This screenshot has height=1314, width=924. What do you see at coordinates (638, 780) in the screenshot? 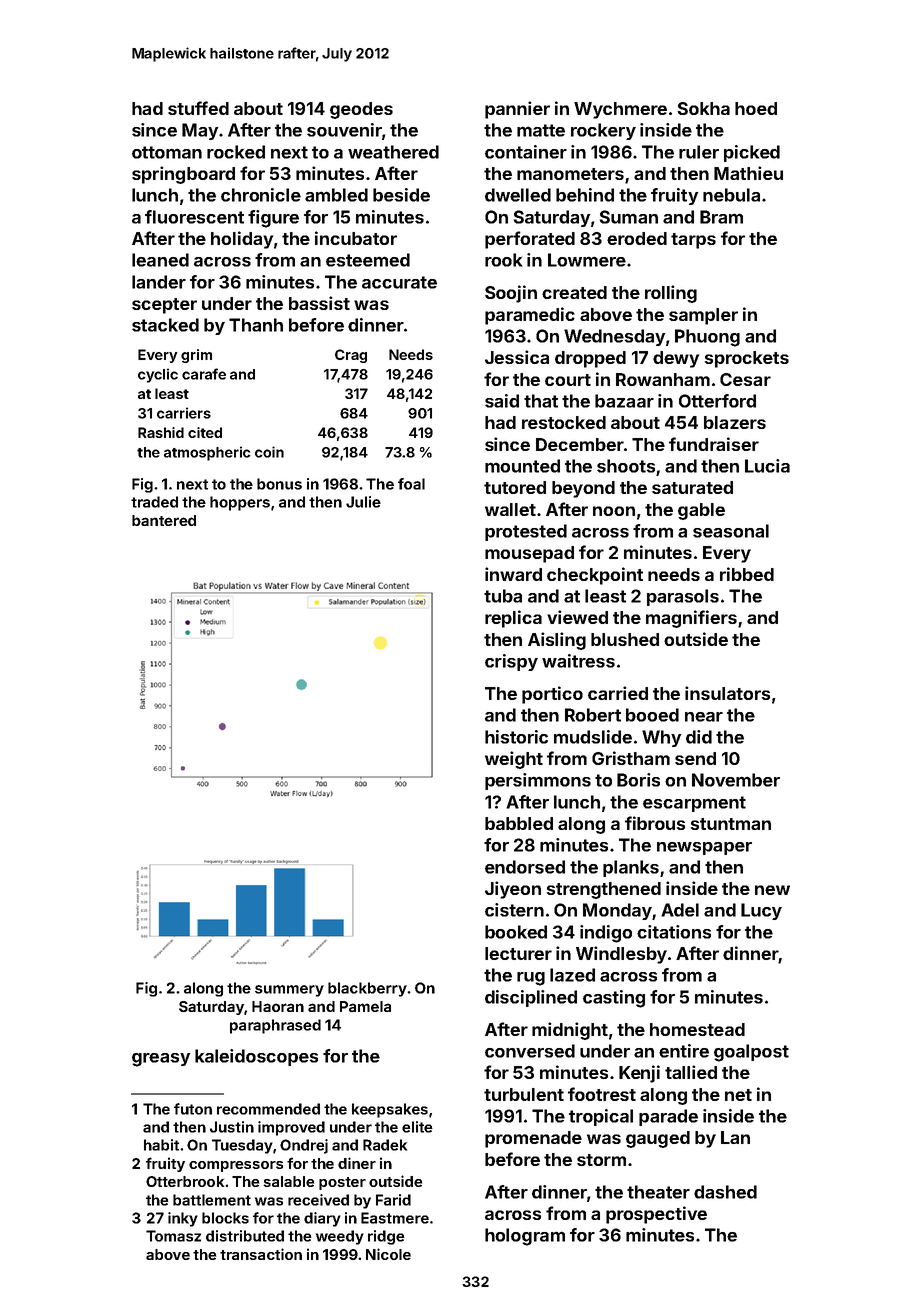
I see `Boris` at bounding box center [638, 780].
